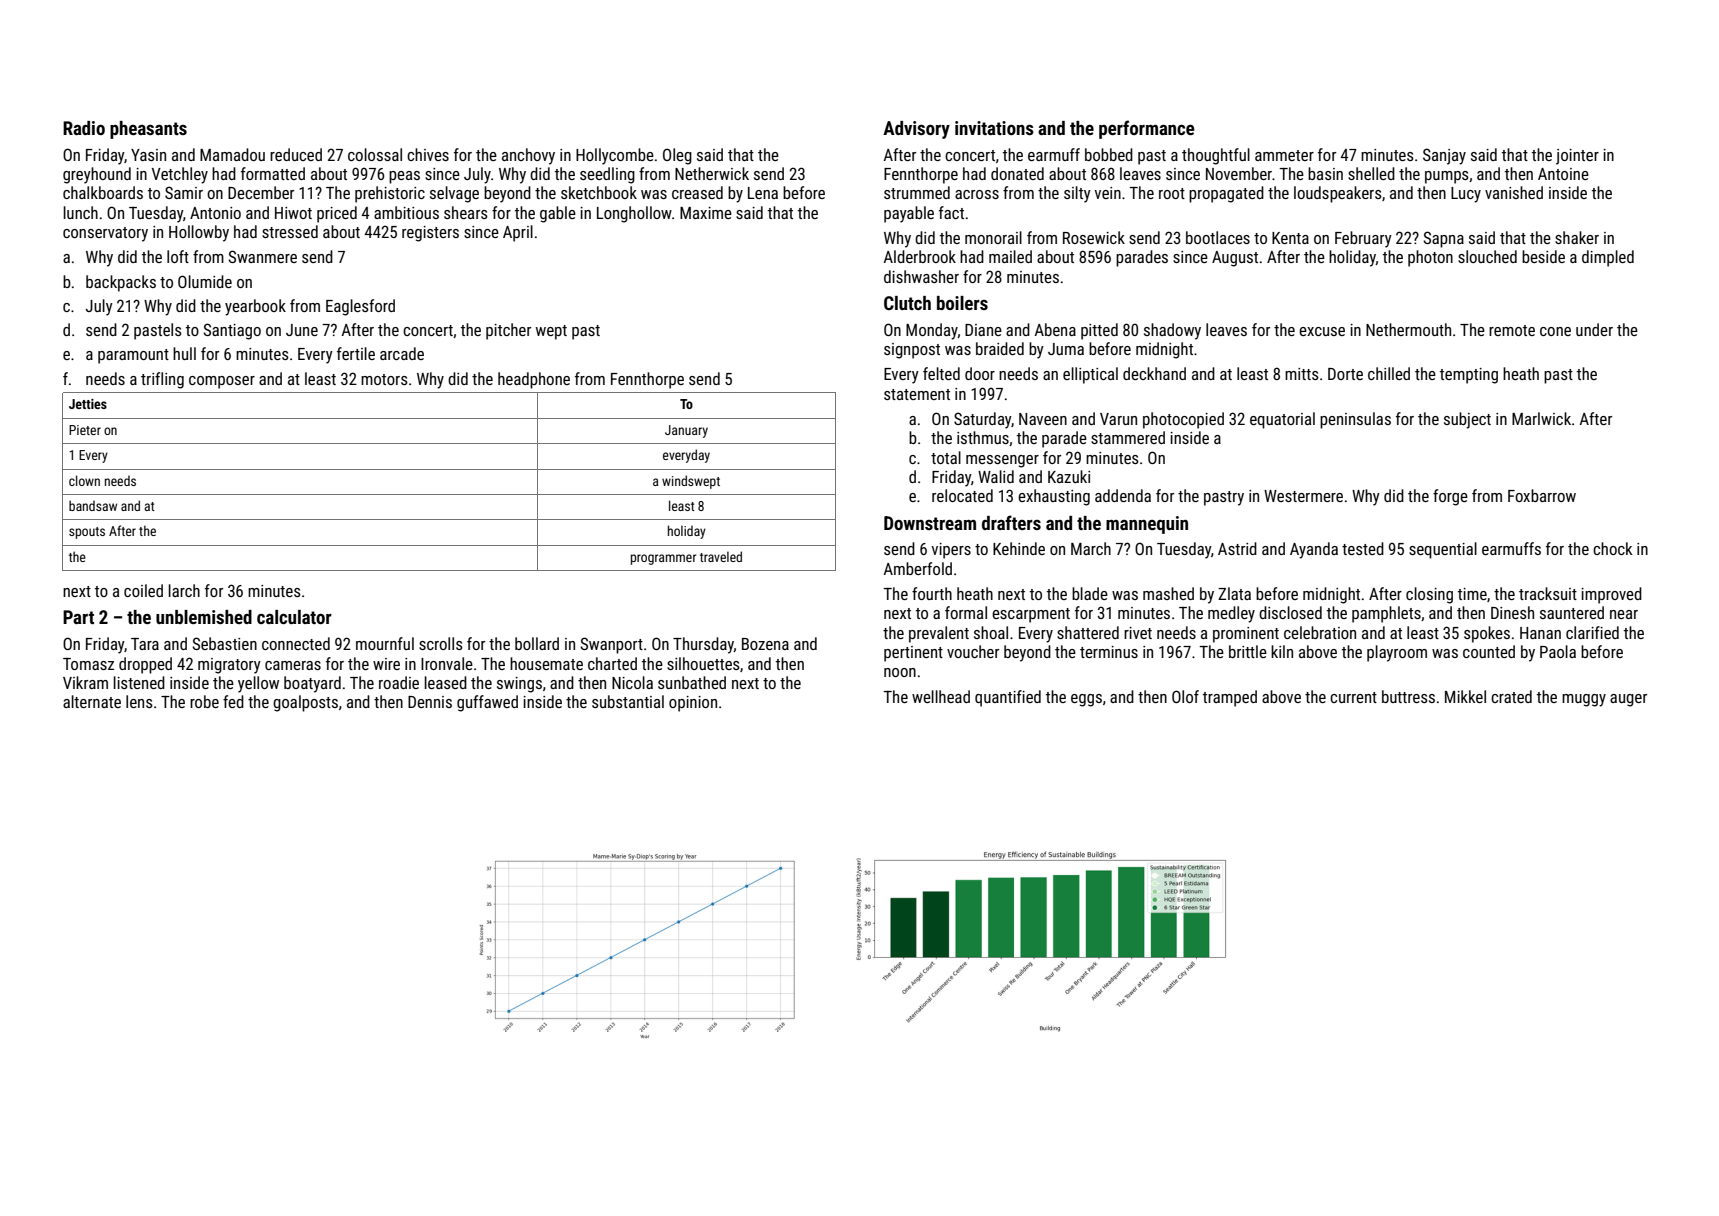  I want to click on subject, so click(1467, 420).
